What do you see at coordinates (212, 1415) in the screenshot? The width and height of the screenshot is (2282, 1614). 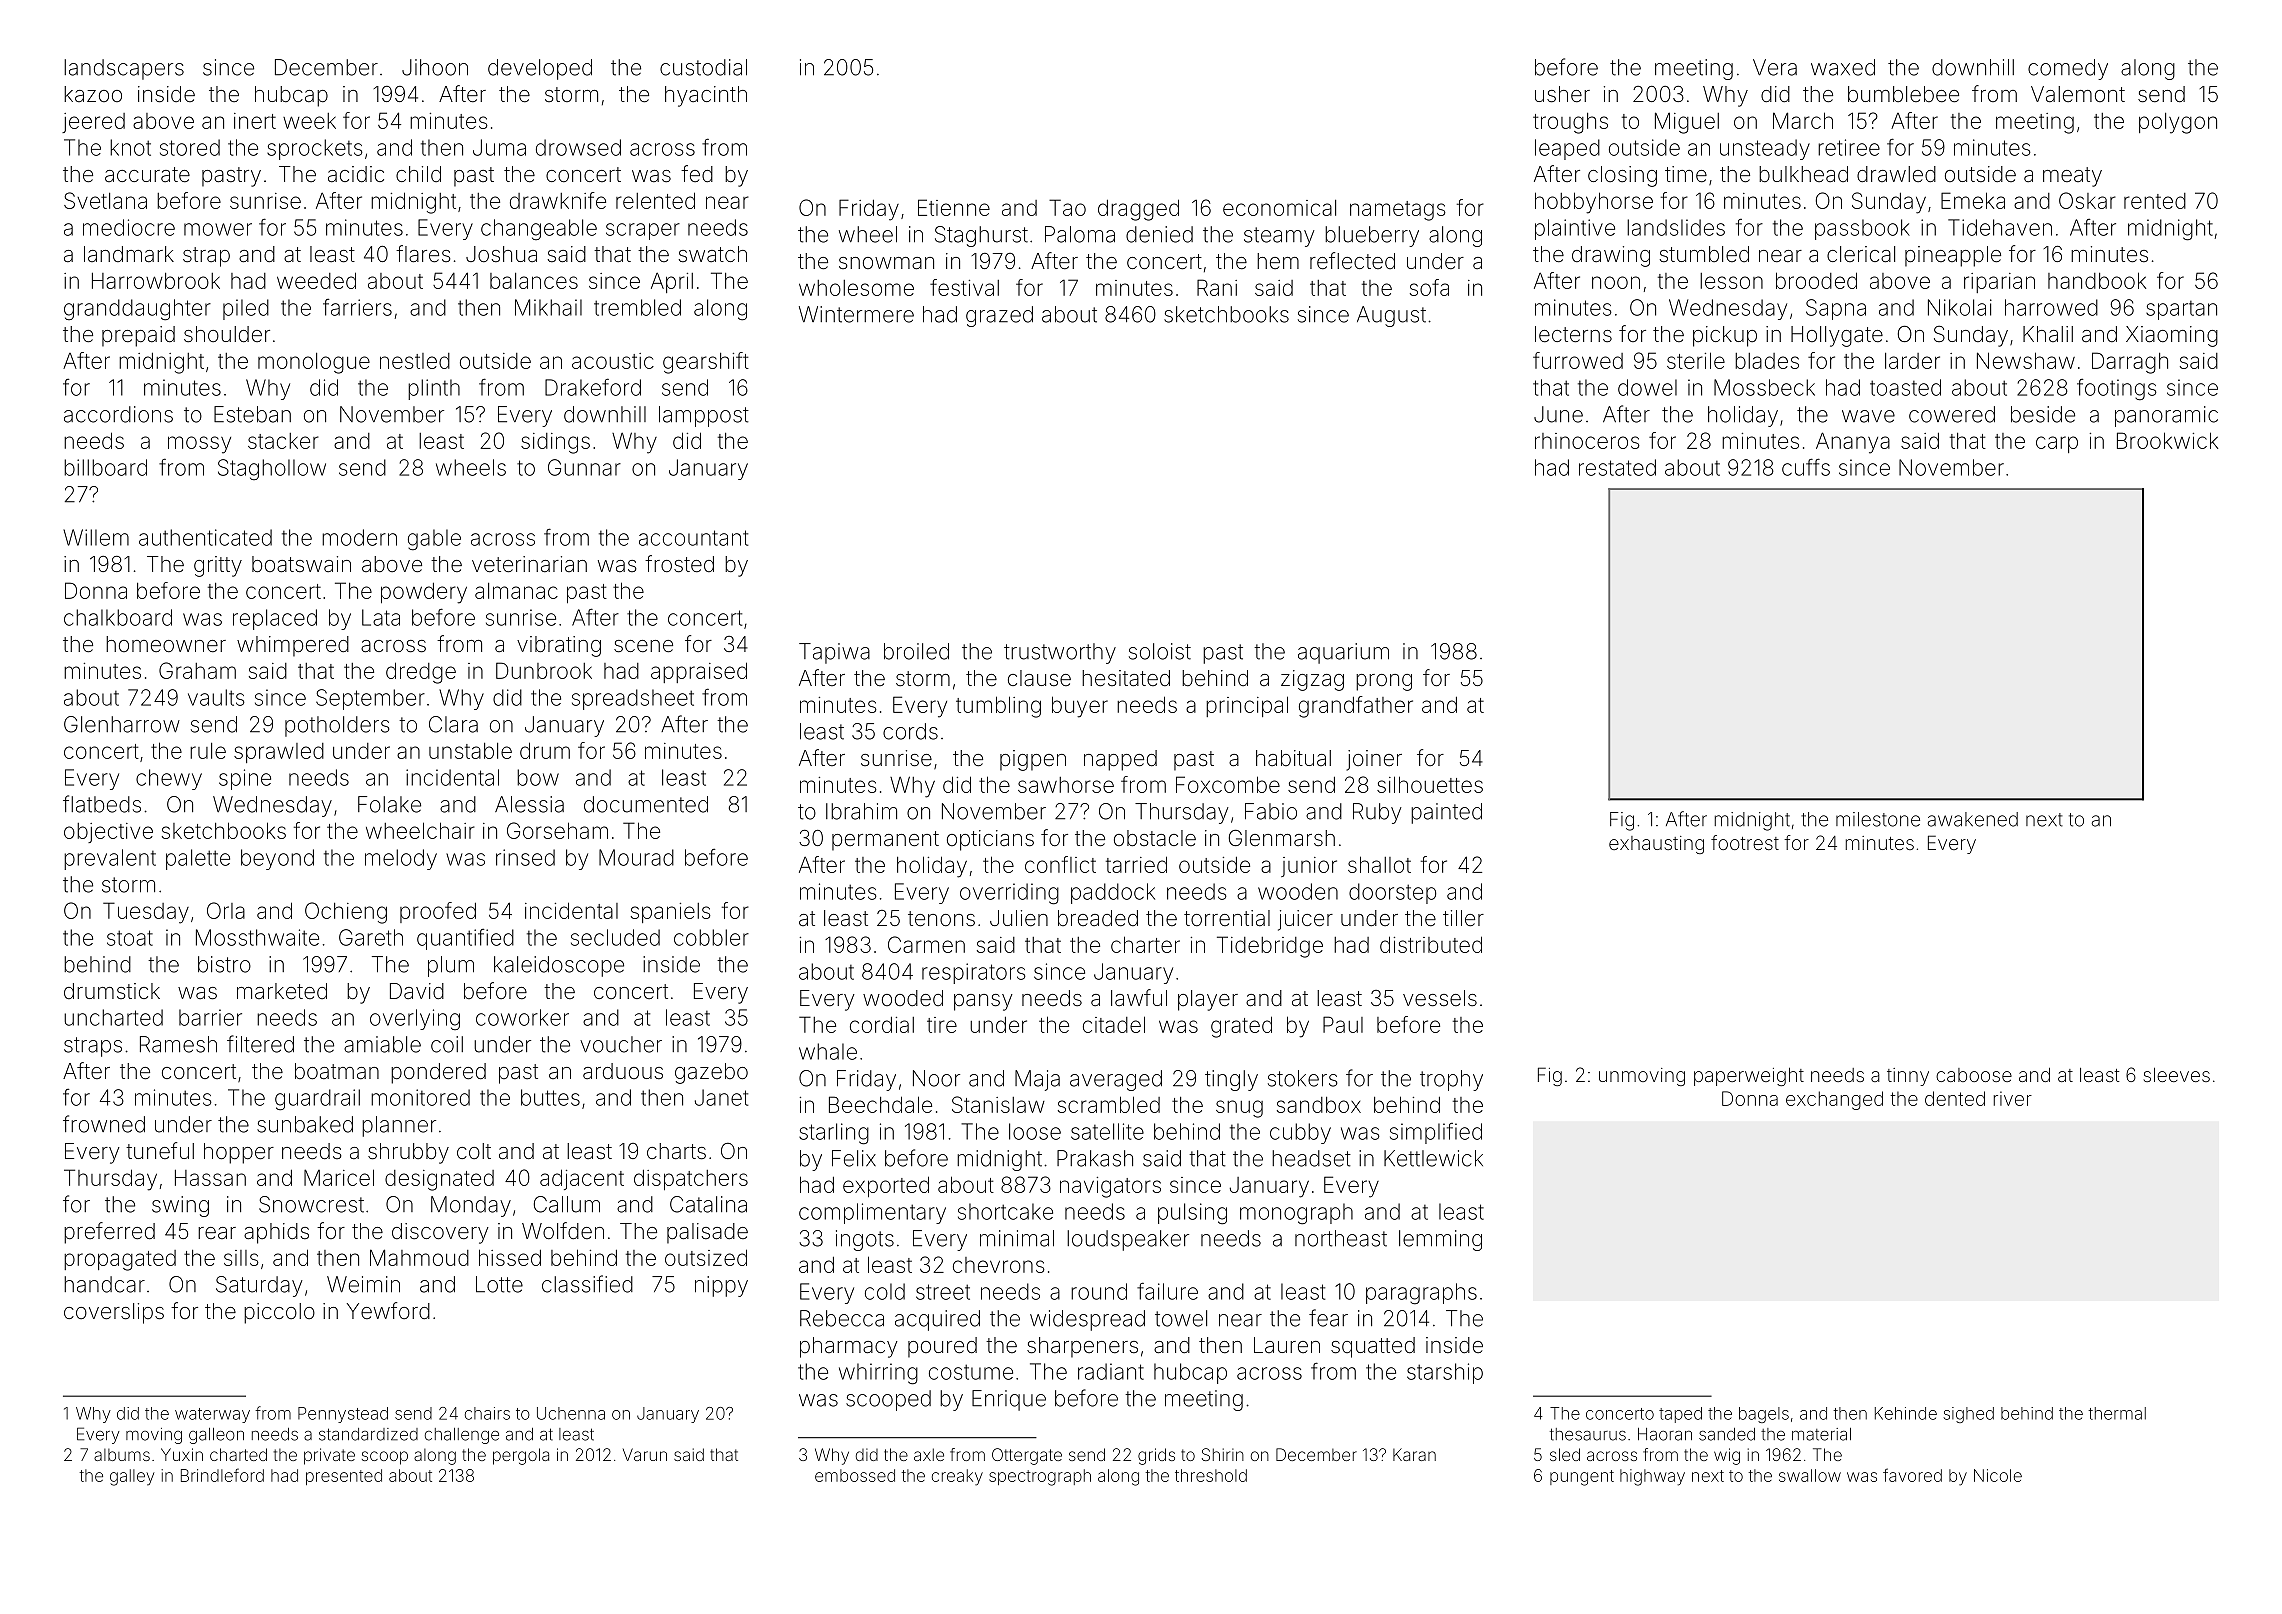 I see `waterway` at bounding box center [212, 1415].
